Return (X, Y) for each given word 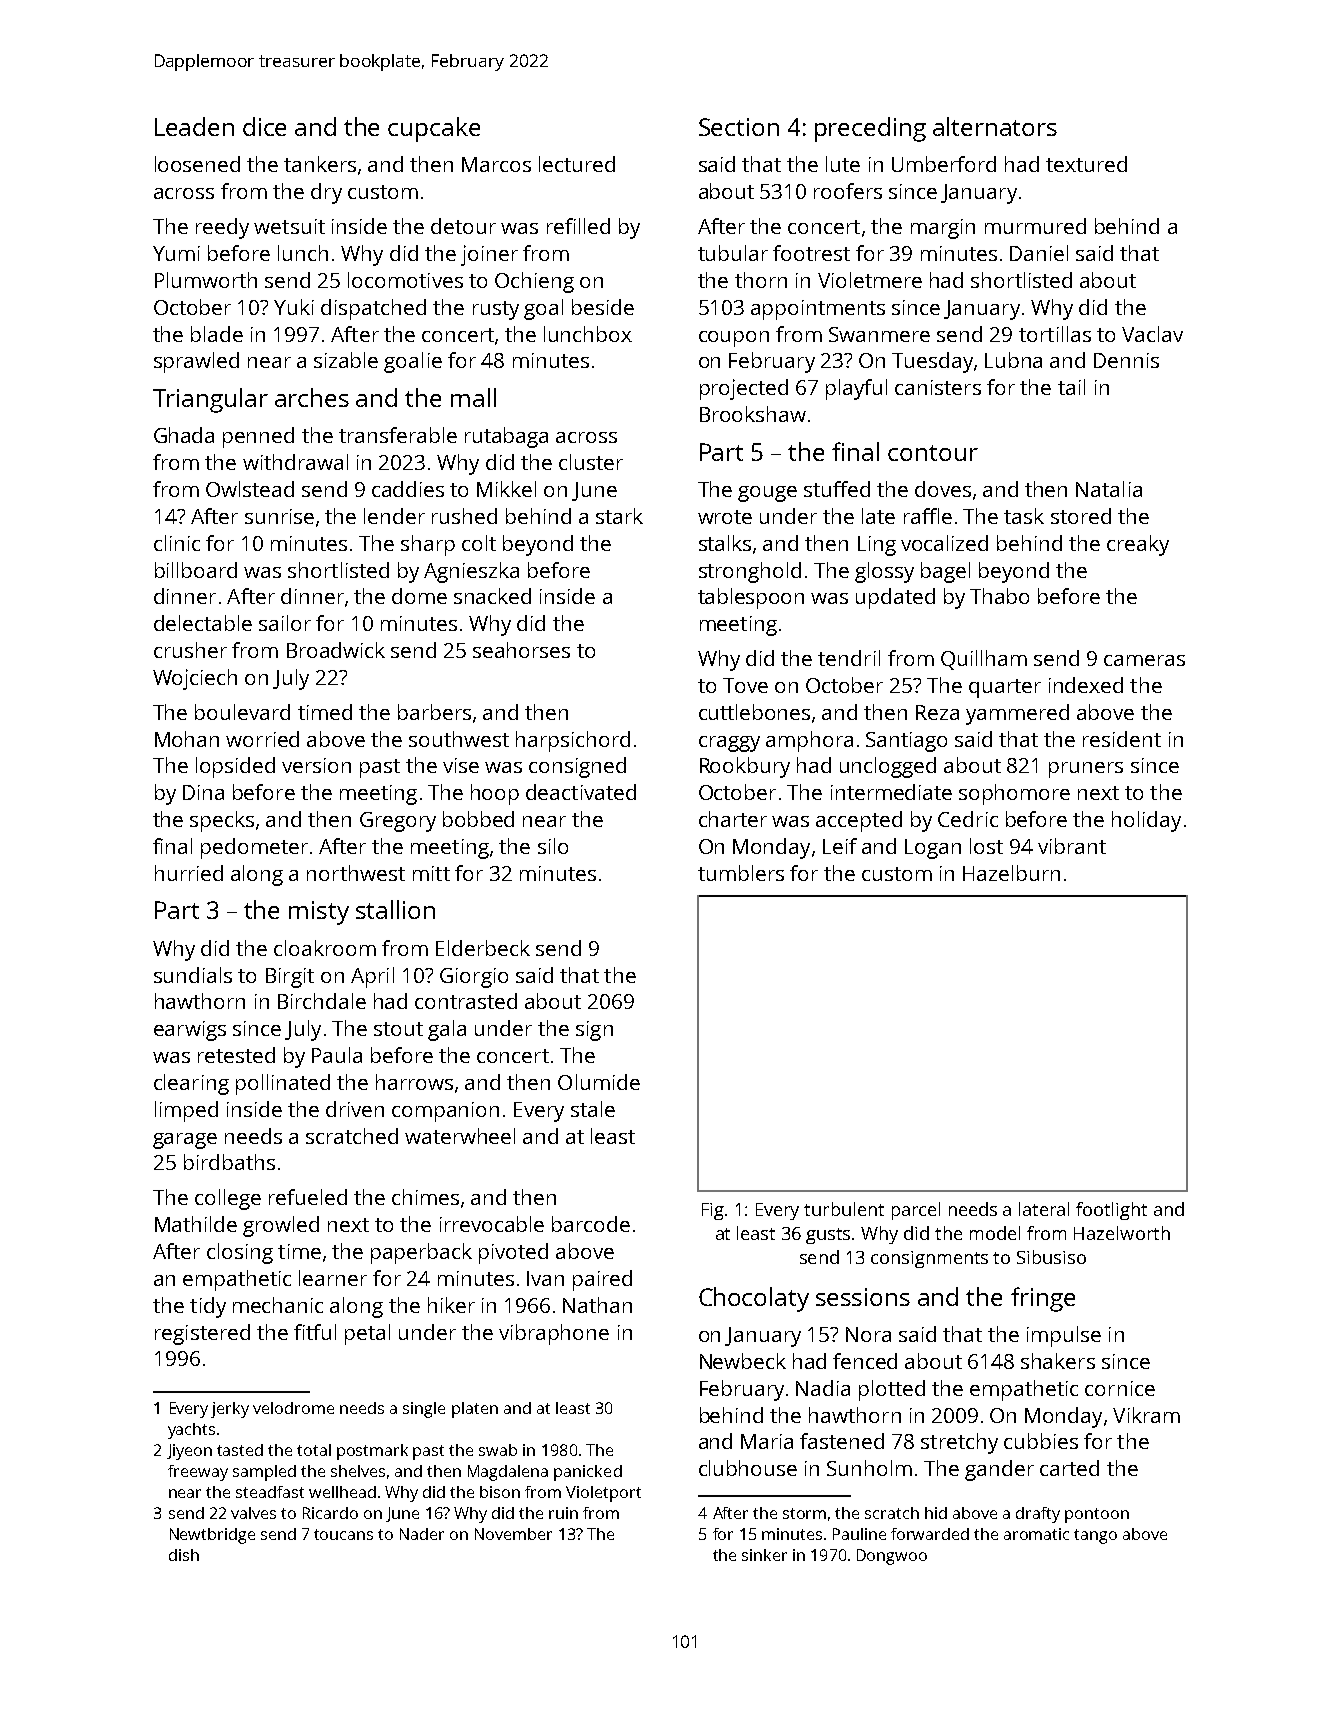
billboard (196, 570)
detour (463, 226)
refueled (308, 1197)
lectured (577, 164)
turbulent (844, 1209)
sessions (863, 1297)
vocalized (944, 543)
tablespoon (751, 598)
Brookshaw (753, 414)
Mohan (187, 739)
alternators (995, 126)
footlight (1111, 1211)
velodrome (293, 1408)
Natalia (1109, 489)
